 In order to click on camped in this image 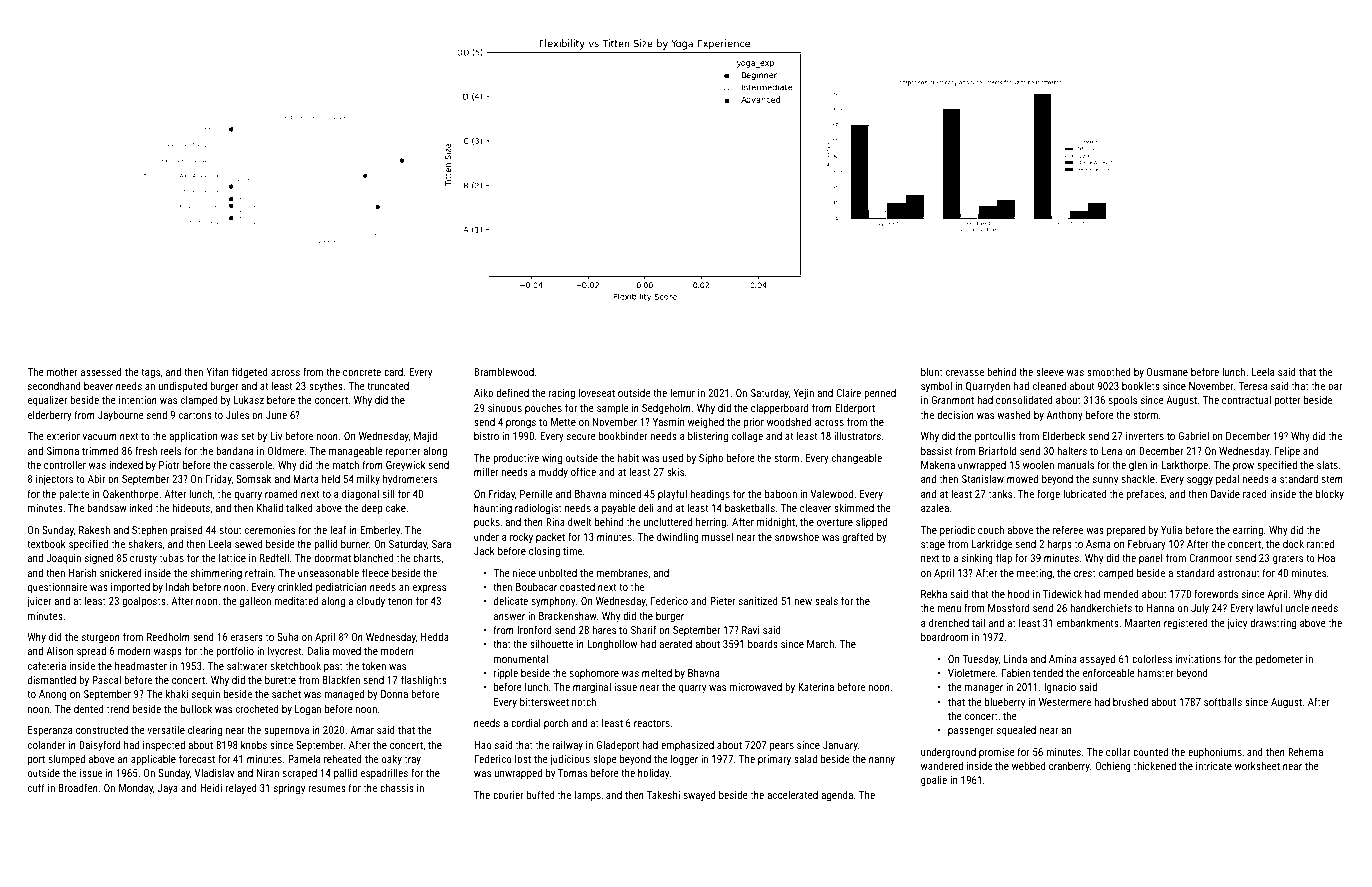, I will do `click(1116, 574)`.
